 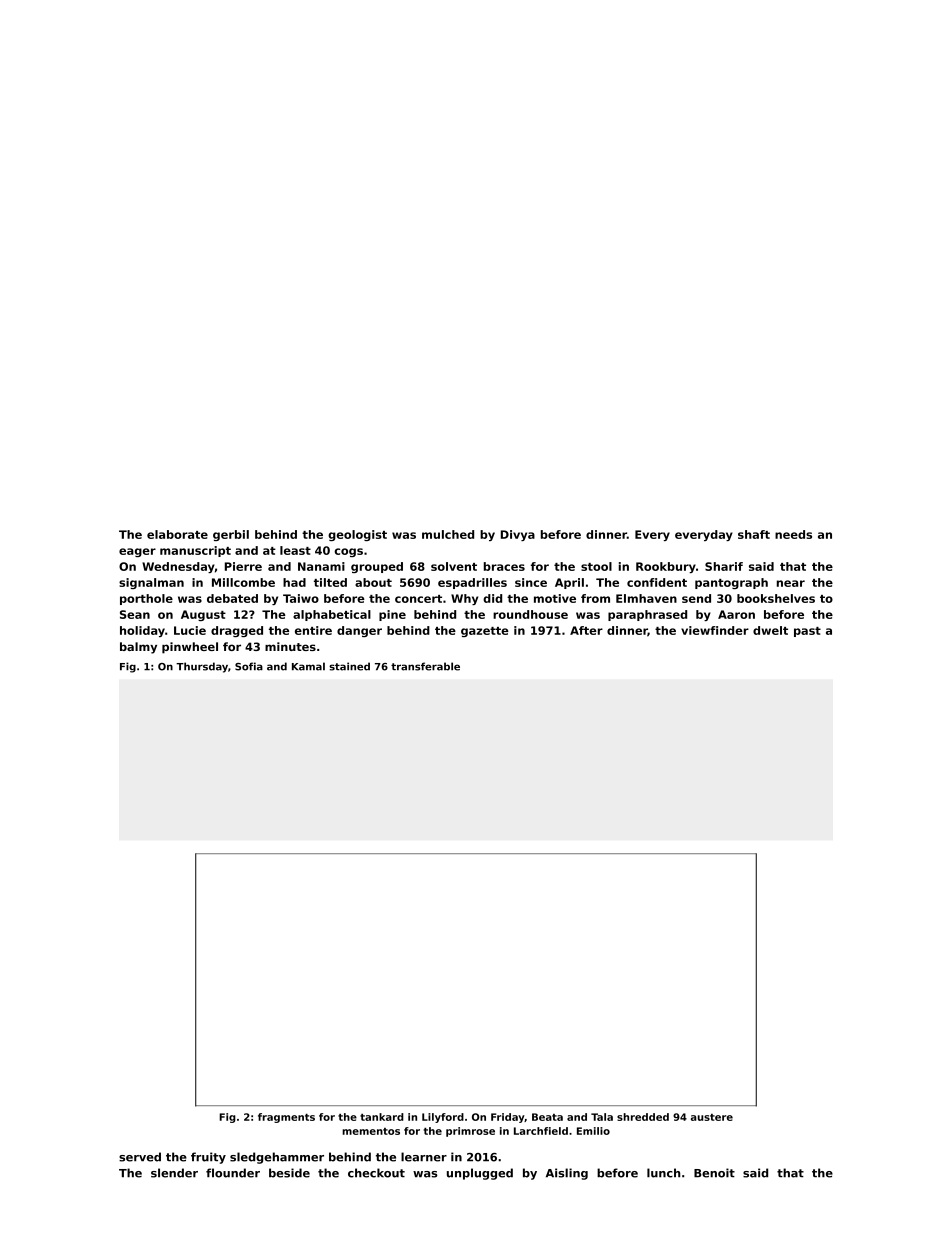 What do you see at coordinates (754, 534) in the image?
I see `shaft` at bounding box center [754, 534].
